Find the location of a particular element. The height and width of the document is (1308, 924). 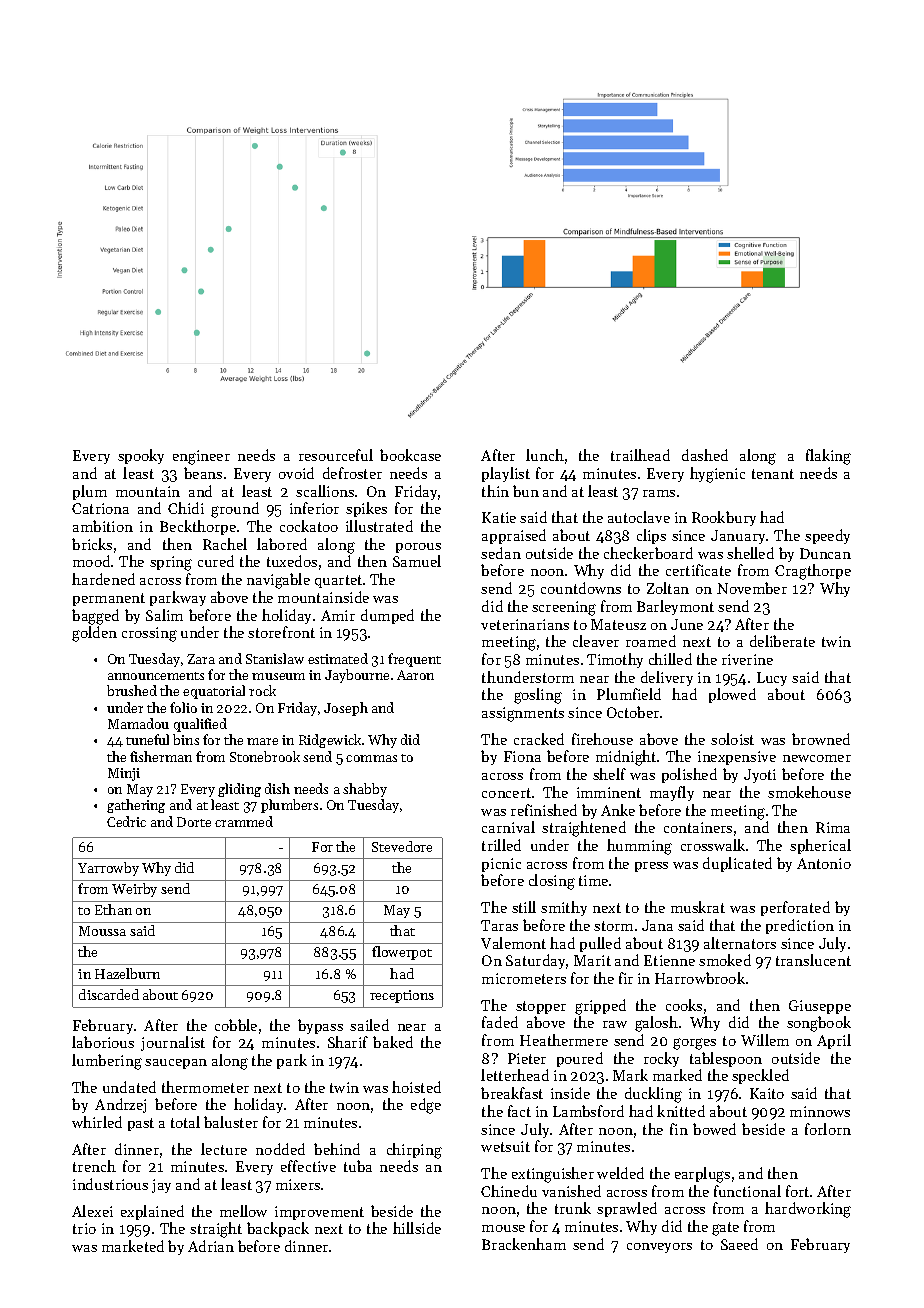

Duncan is located at coordinates (825, 553).
